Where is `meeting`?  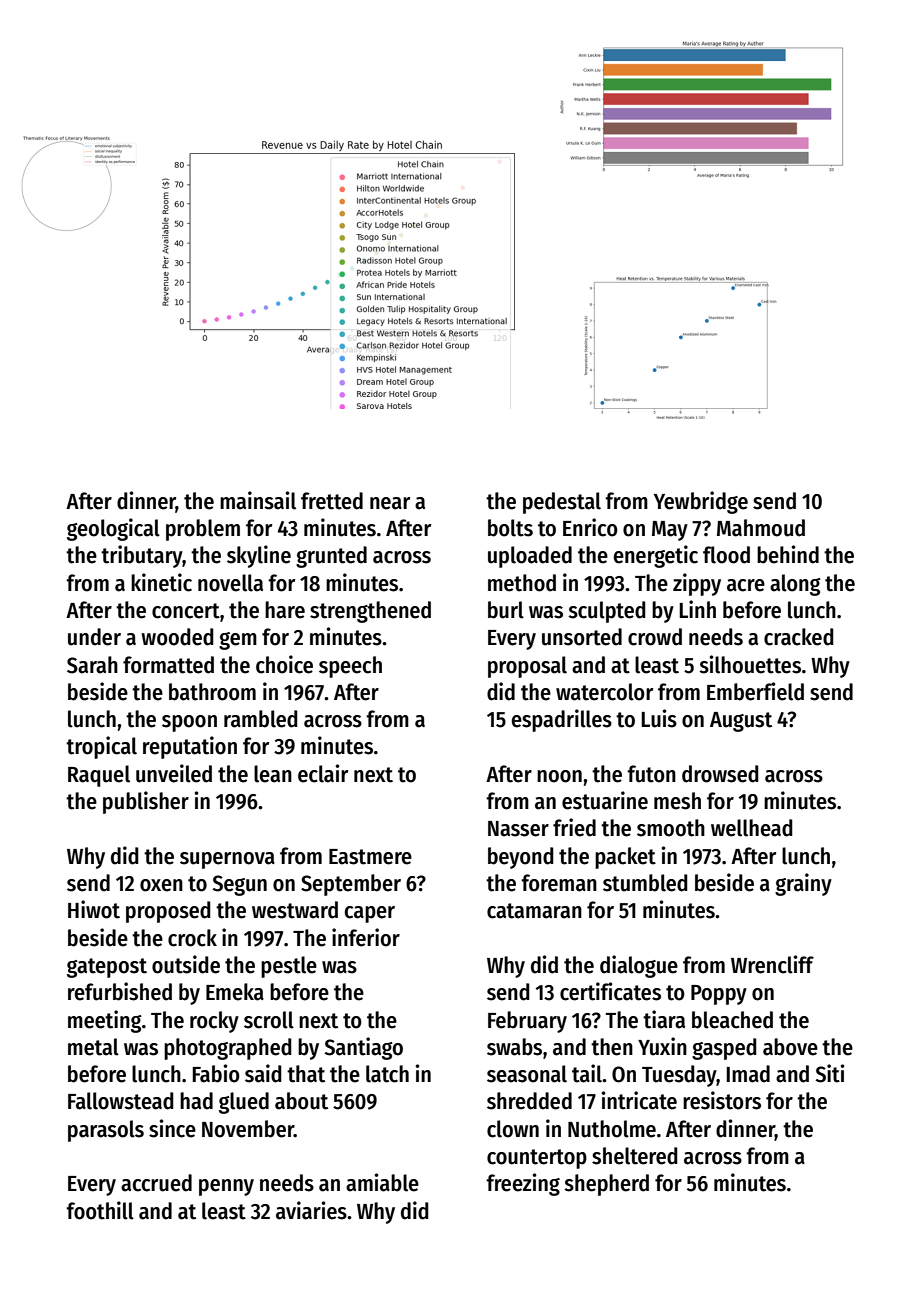 meeting is located at coordinates (105, 1021).
